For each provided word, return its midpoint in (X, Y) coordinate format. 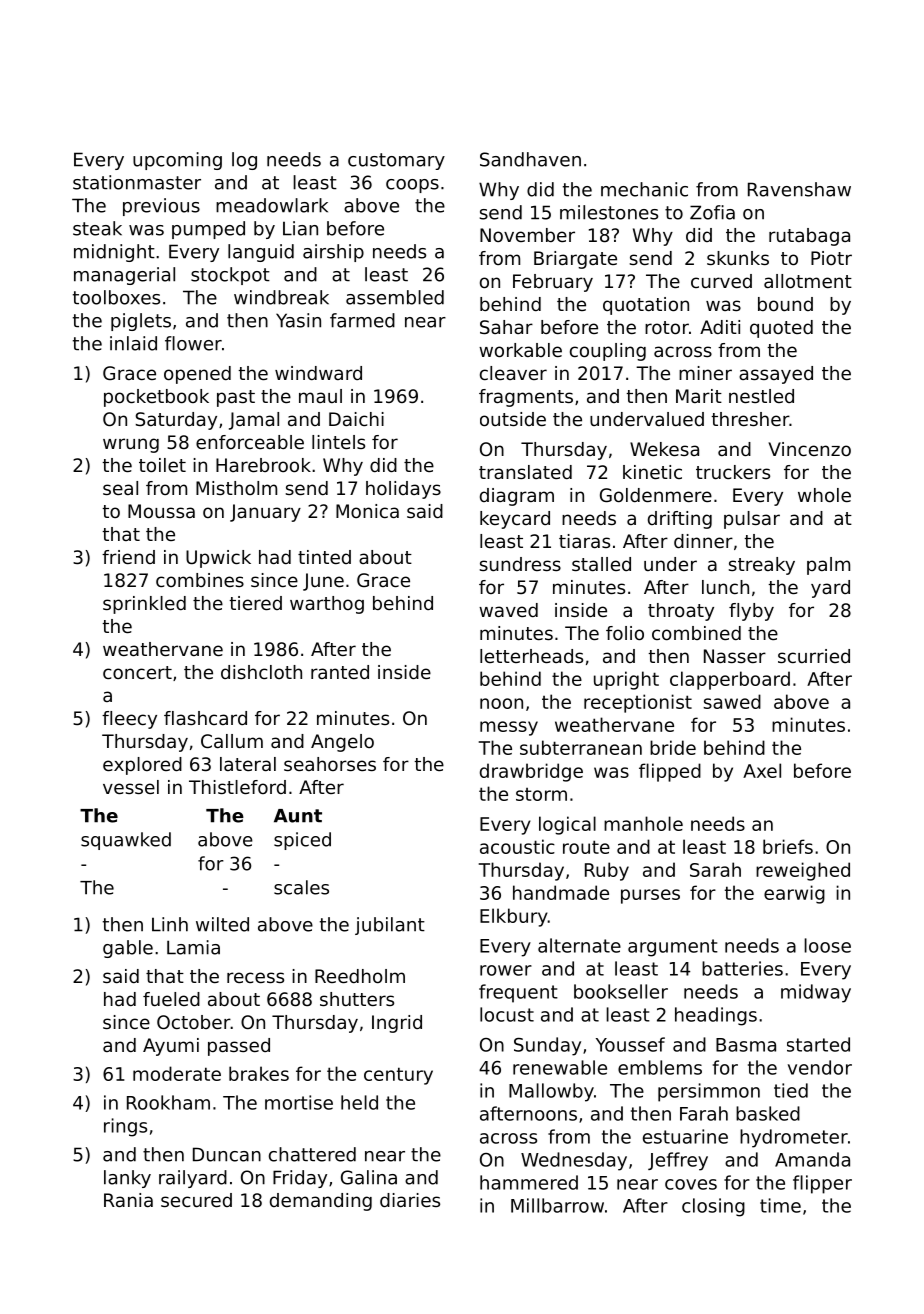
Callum (232, 741)
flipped (670, 772)
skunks (738, 258)
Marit (699, 396)
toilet (162, 465)
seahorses (330, 764)
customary (396, 161)
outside (513, 419)
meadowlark (272, 205)
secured (196, 1200)
